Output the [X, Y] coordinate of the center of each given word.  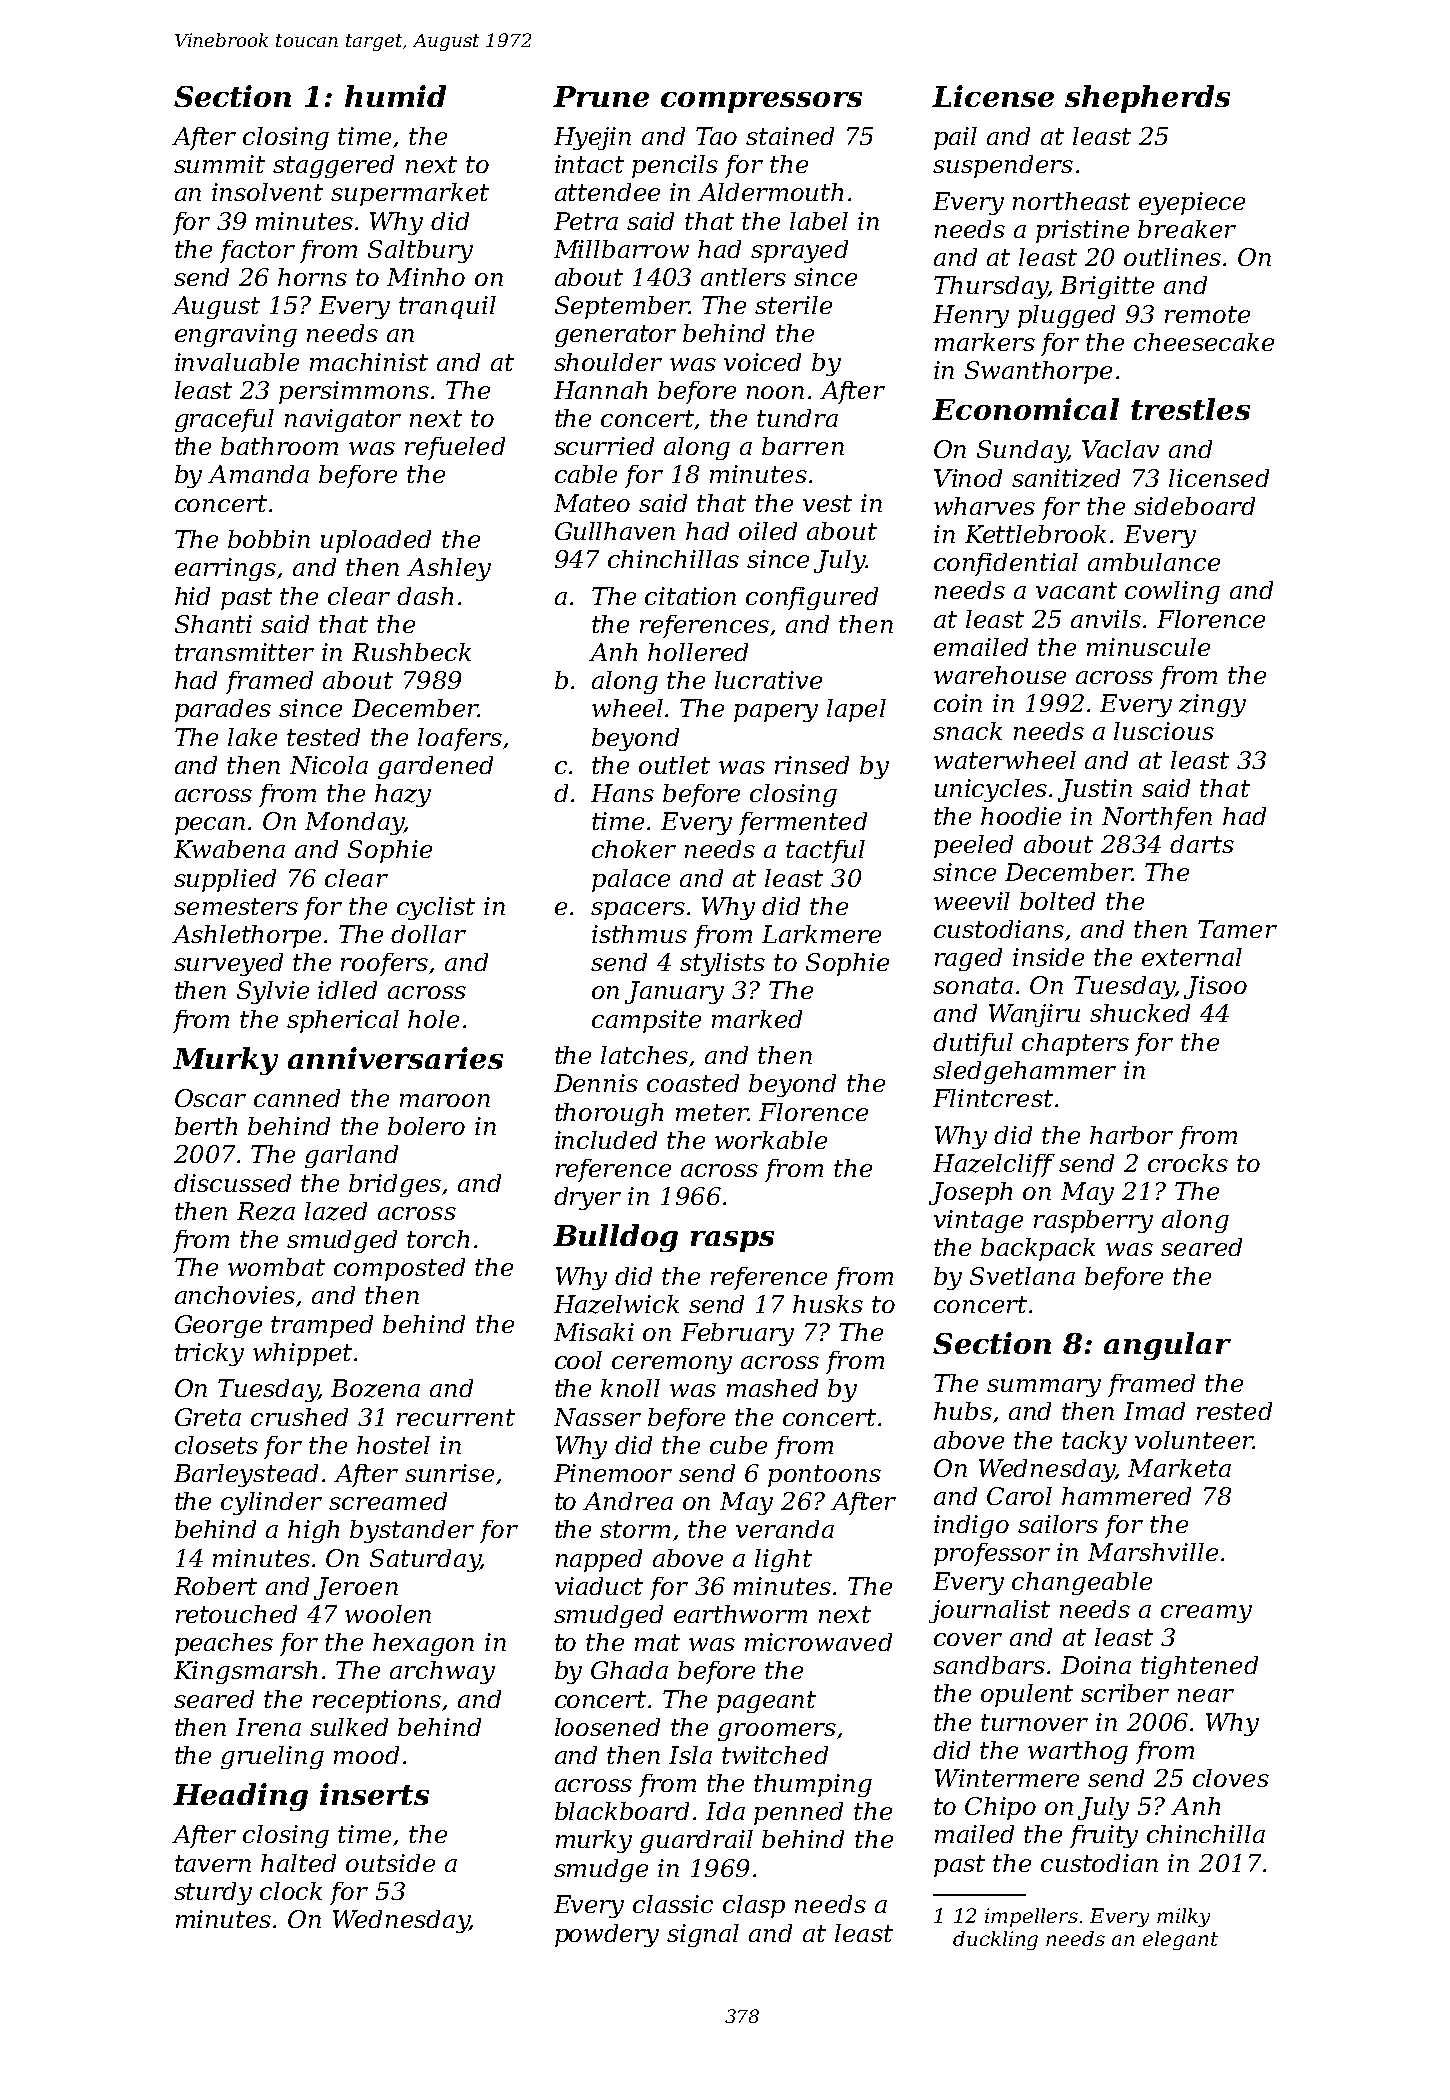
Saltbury [420, 251]
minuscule [1148, 647]
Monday [354, 823]
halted [298, 1863]
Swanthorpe [1038, 372]
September [622, 307]
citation [690, 596]
